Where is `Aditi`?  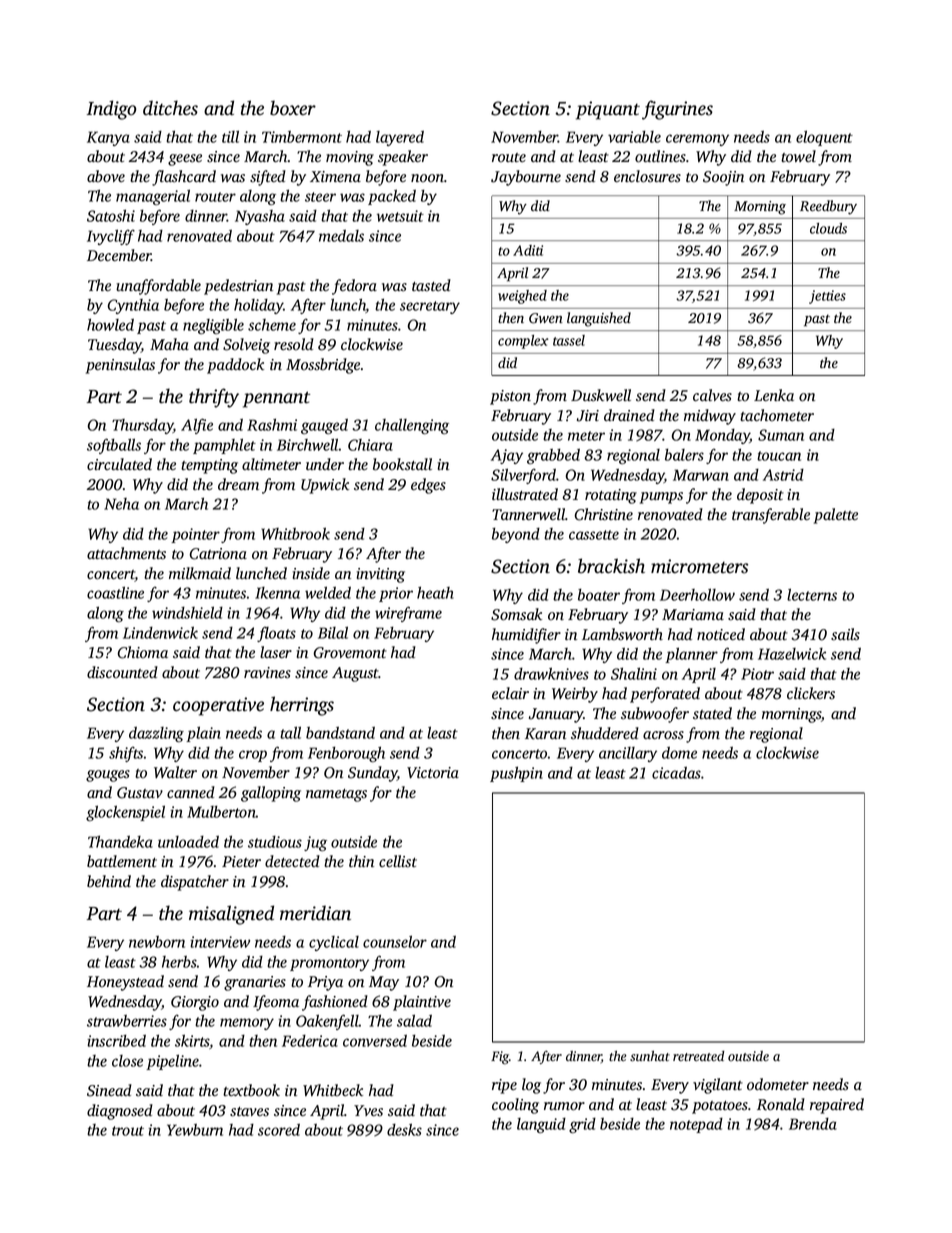
Aditi is located at coordinates (528, 250).
